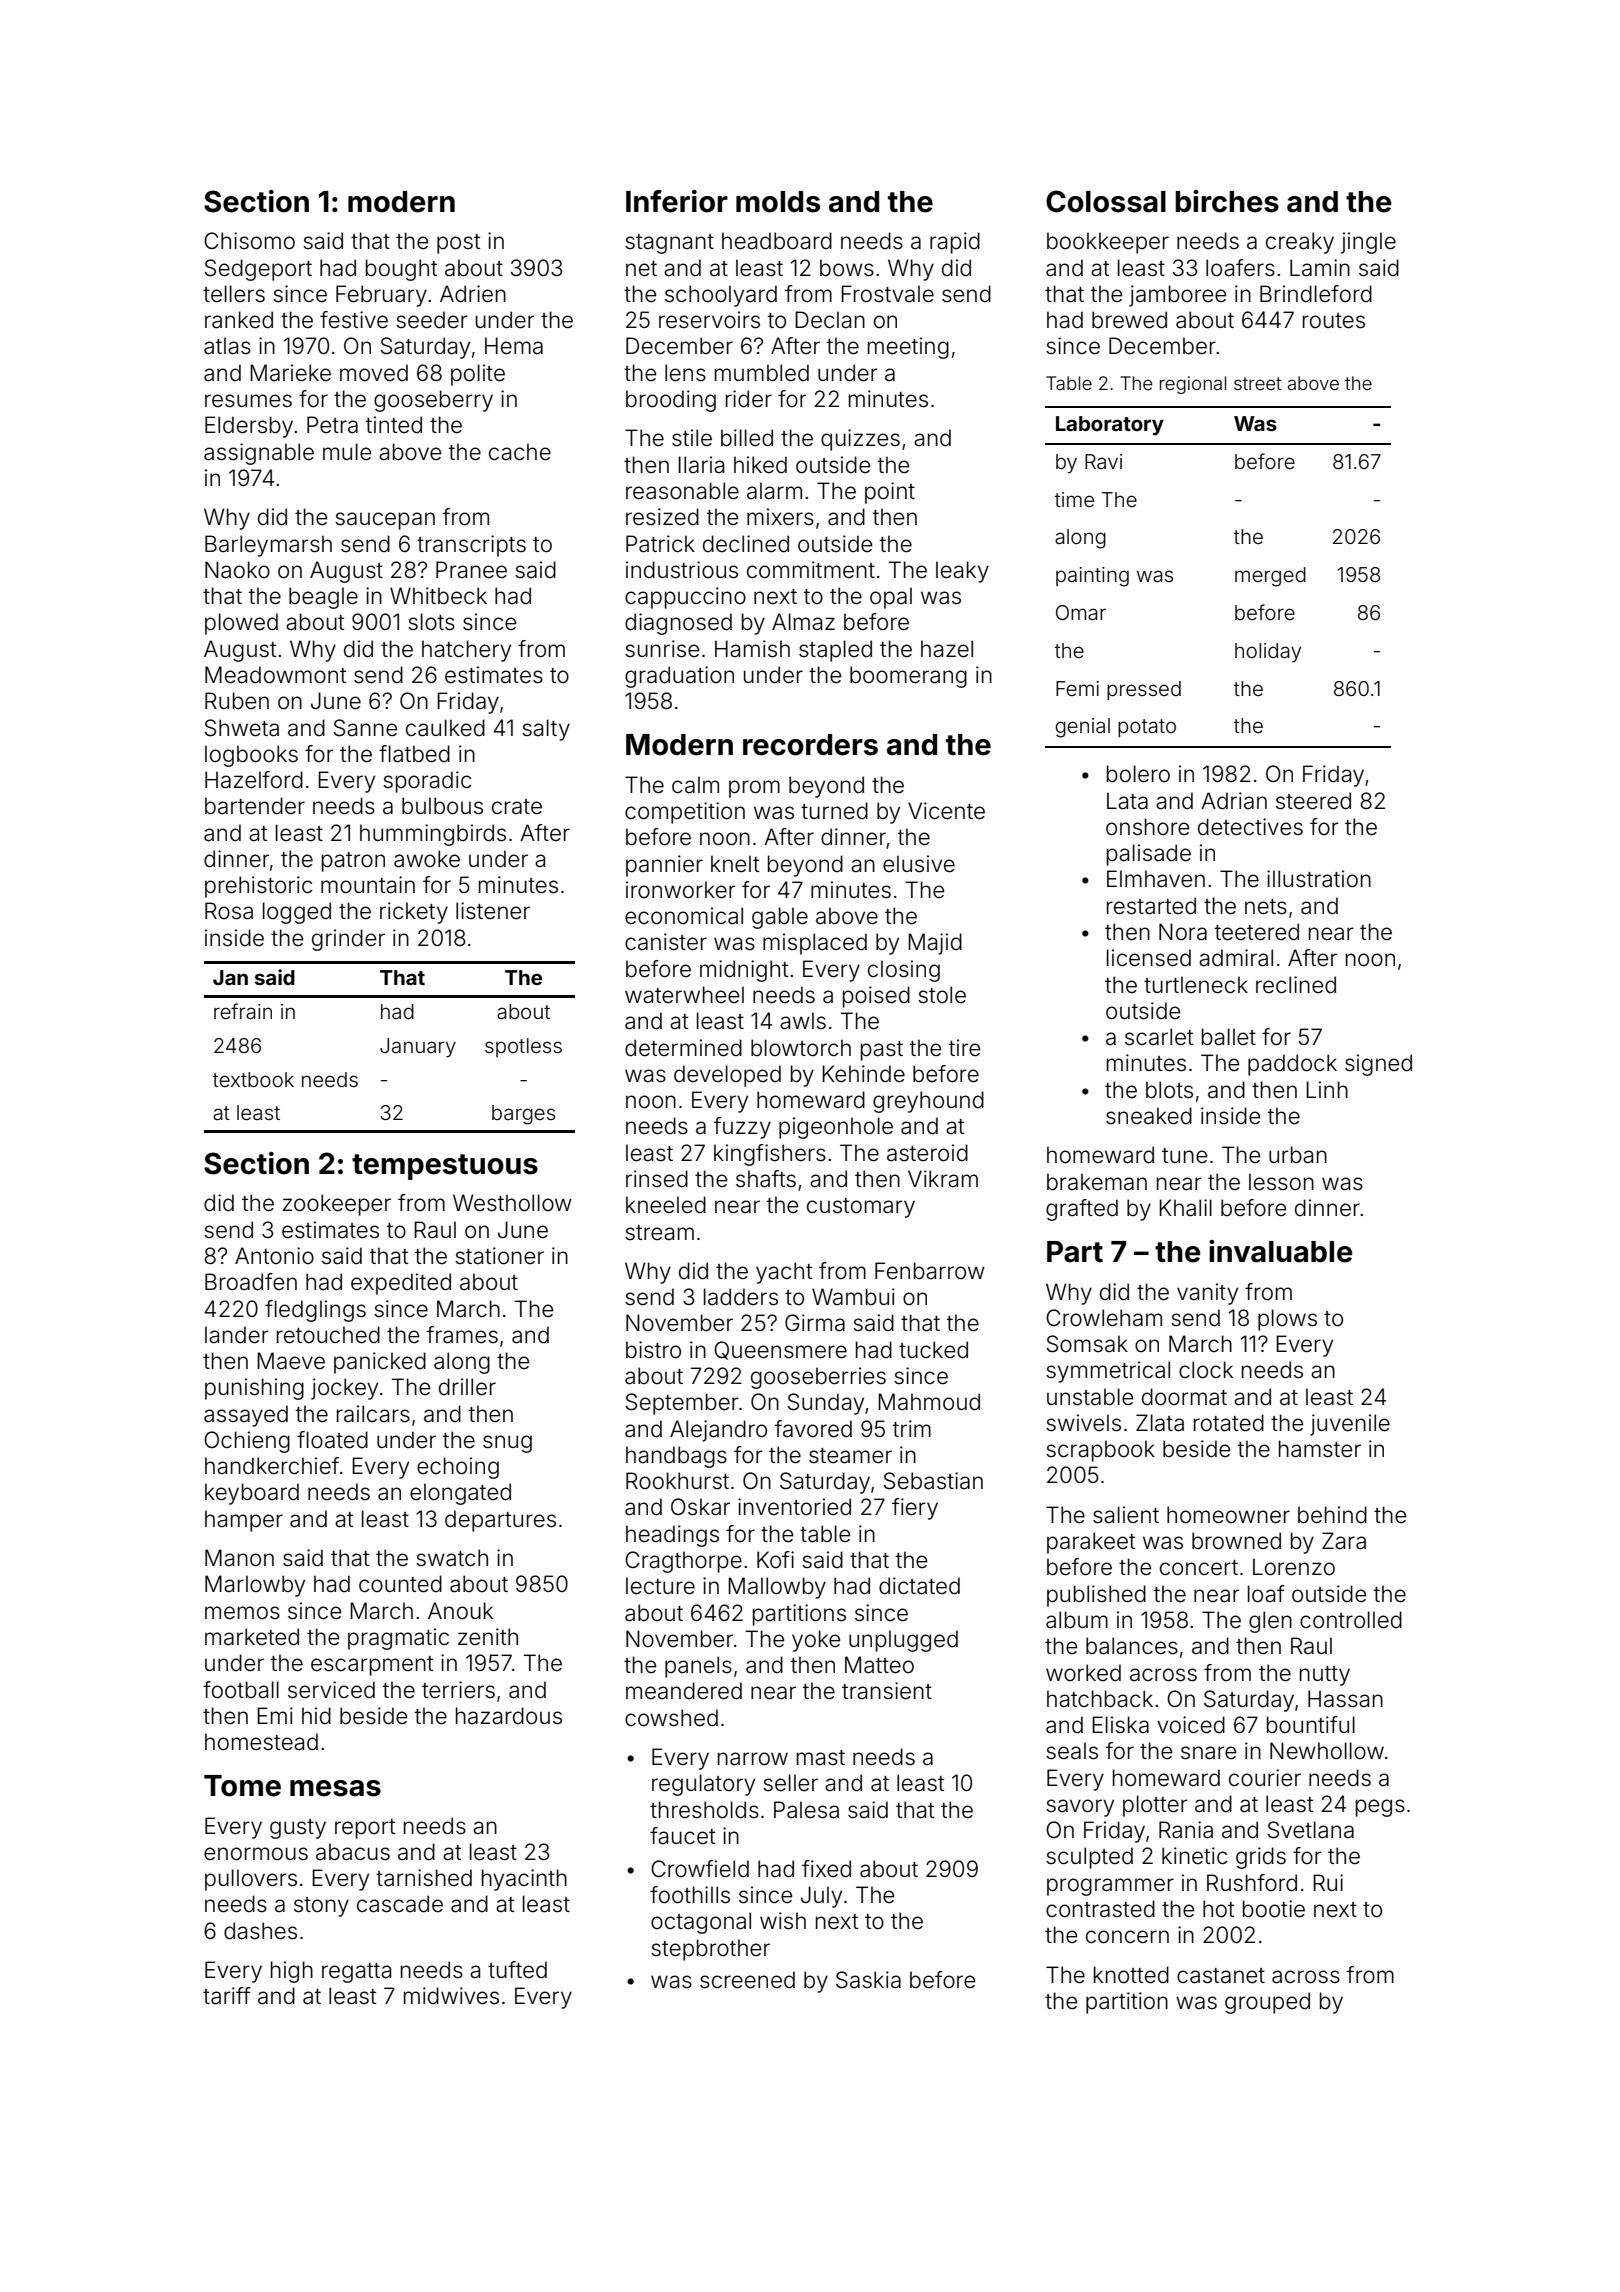 The width and height of the screenshot is (1620, 2292). Describe the element at coordinates (520, 452) in the screenshot. I see `cache` at that location.
